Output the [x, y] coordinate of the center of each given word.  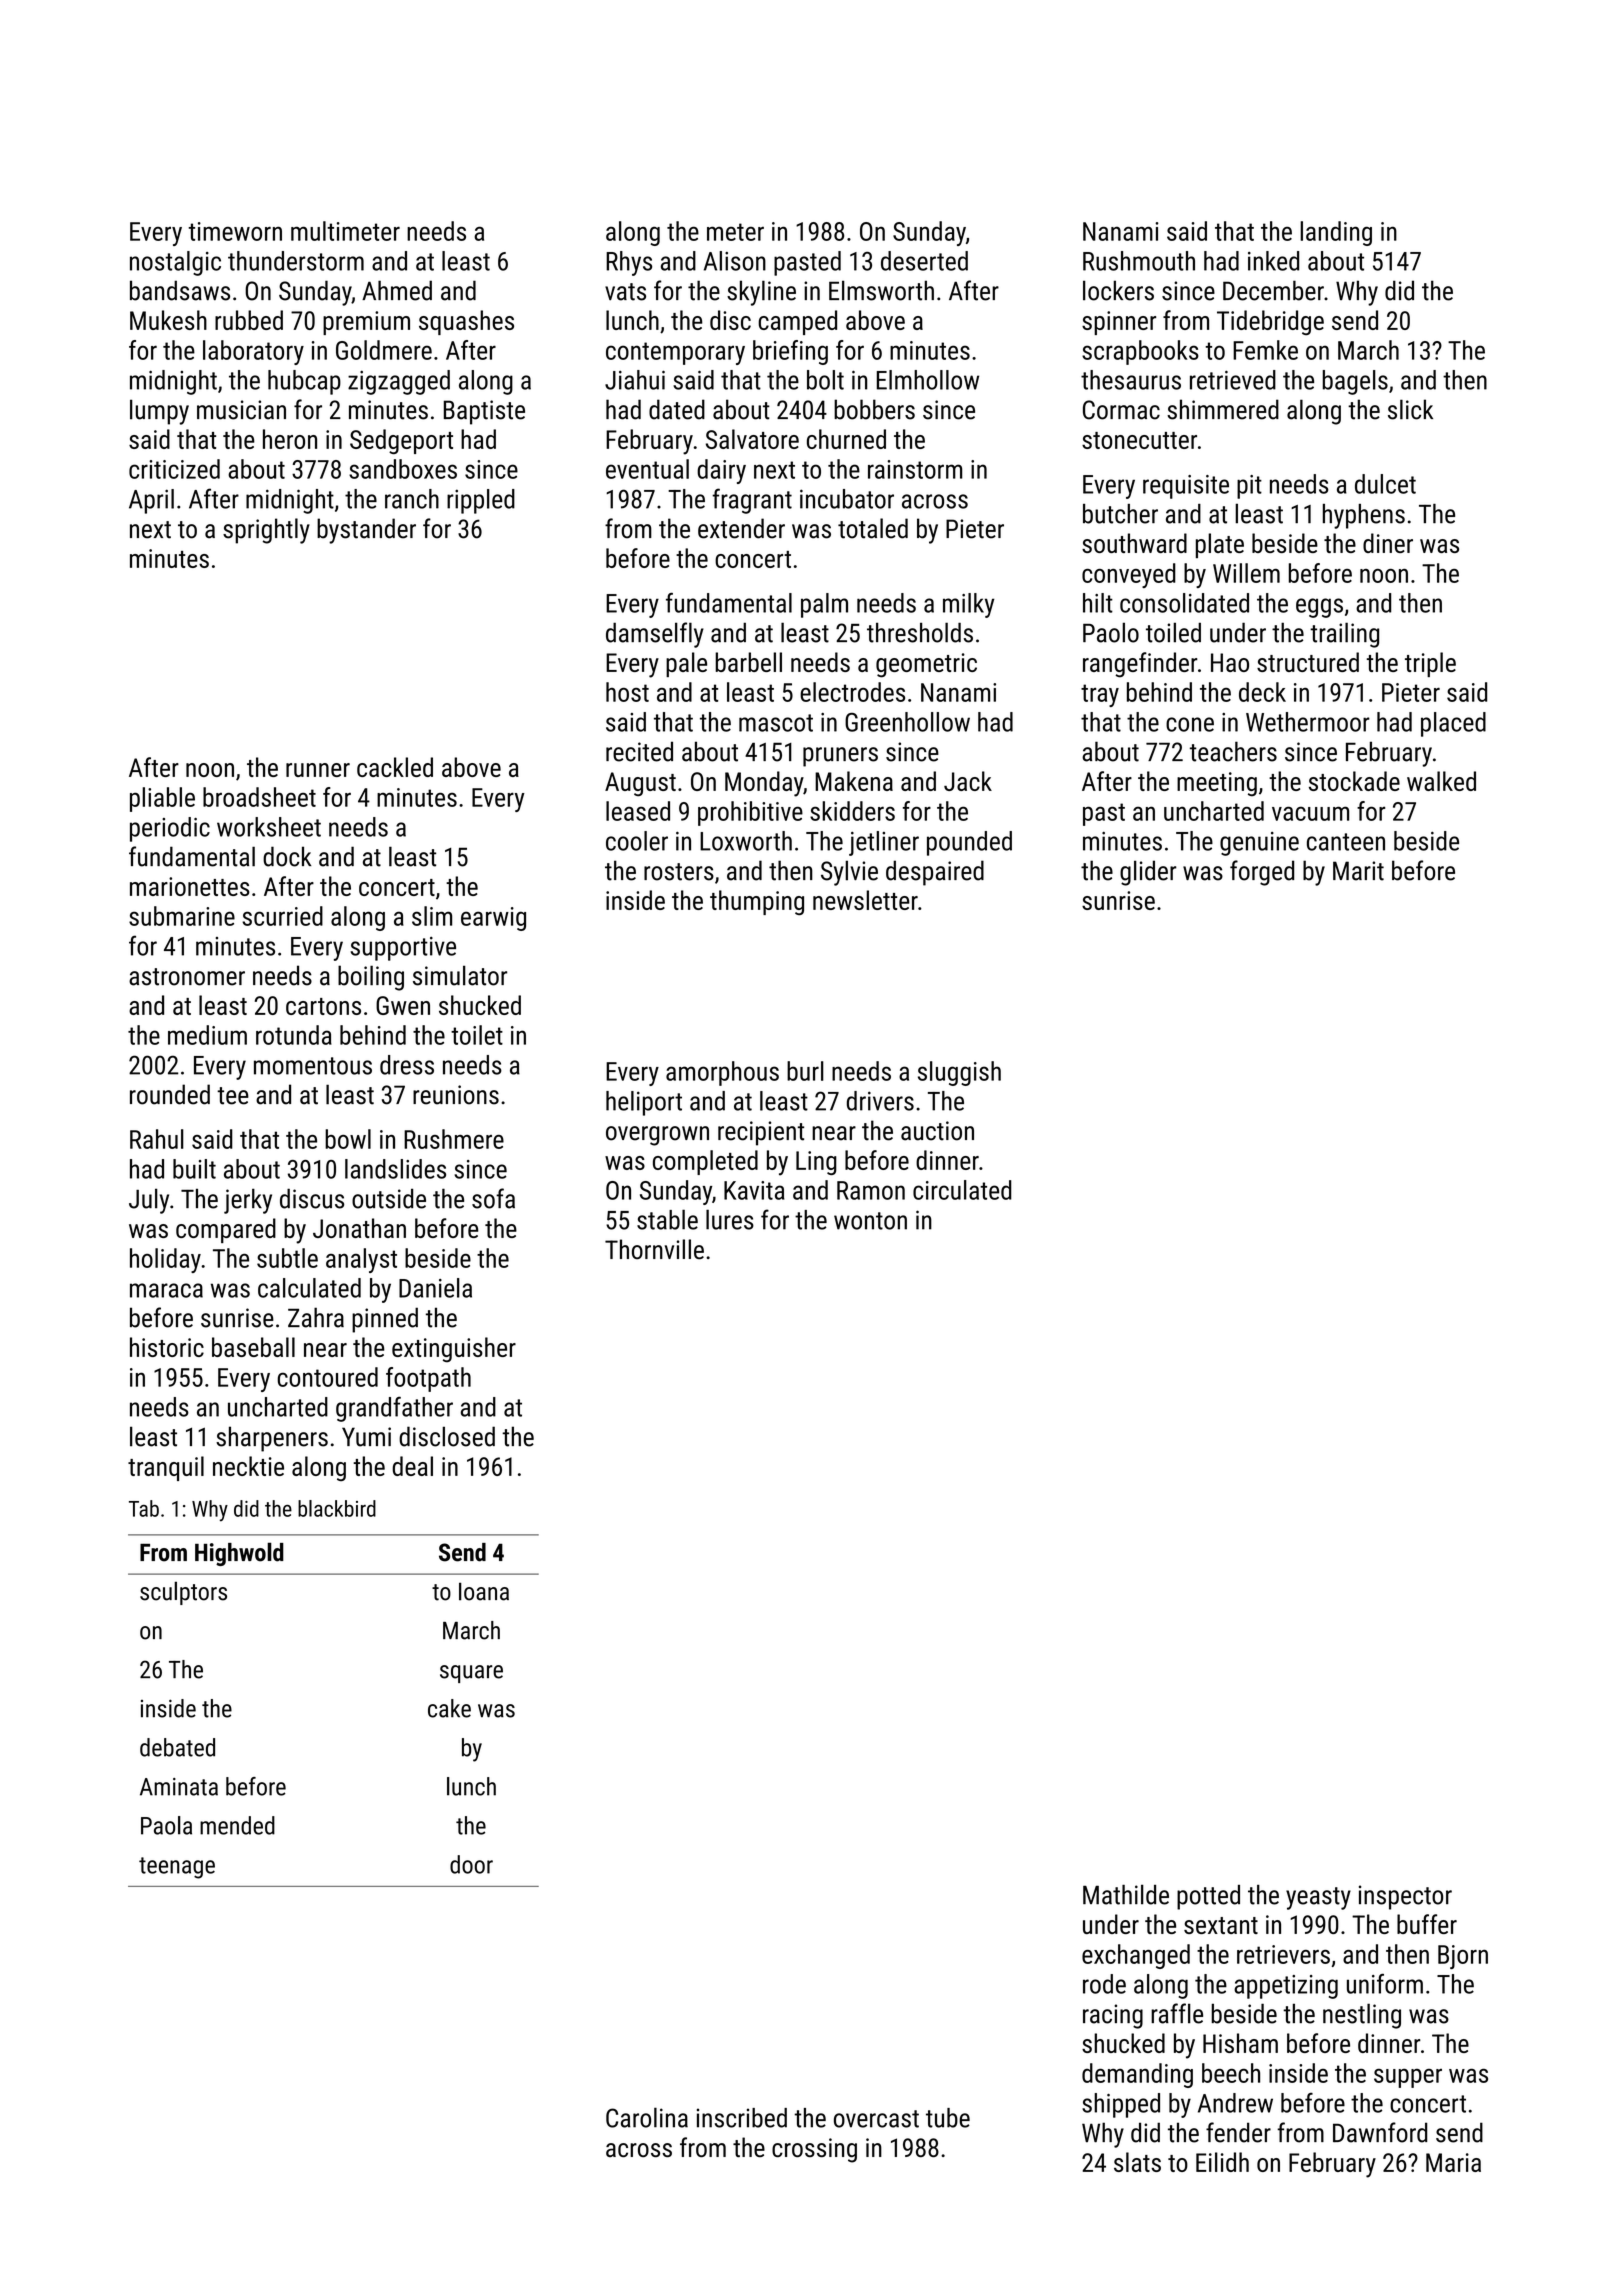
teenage [177, 1868]
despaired [935, 873]
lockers [1118, 290]
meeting [1217, 784]
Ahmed [397, 290]
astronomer [187, 977]
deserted [924, 261]
